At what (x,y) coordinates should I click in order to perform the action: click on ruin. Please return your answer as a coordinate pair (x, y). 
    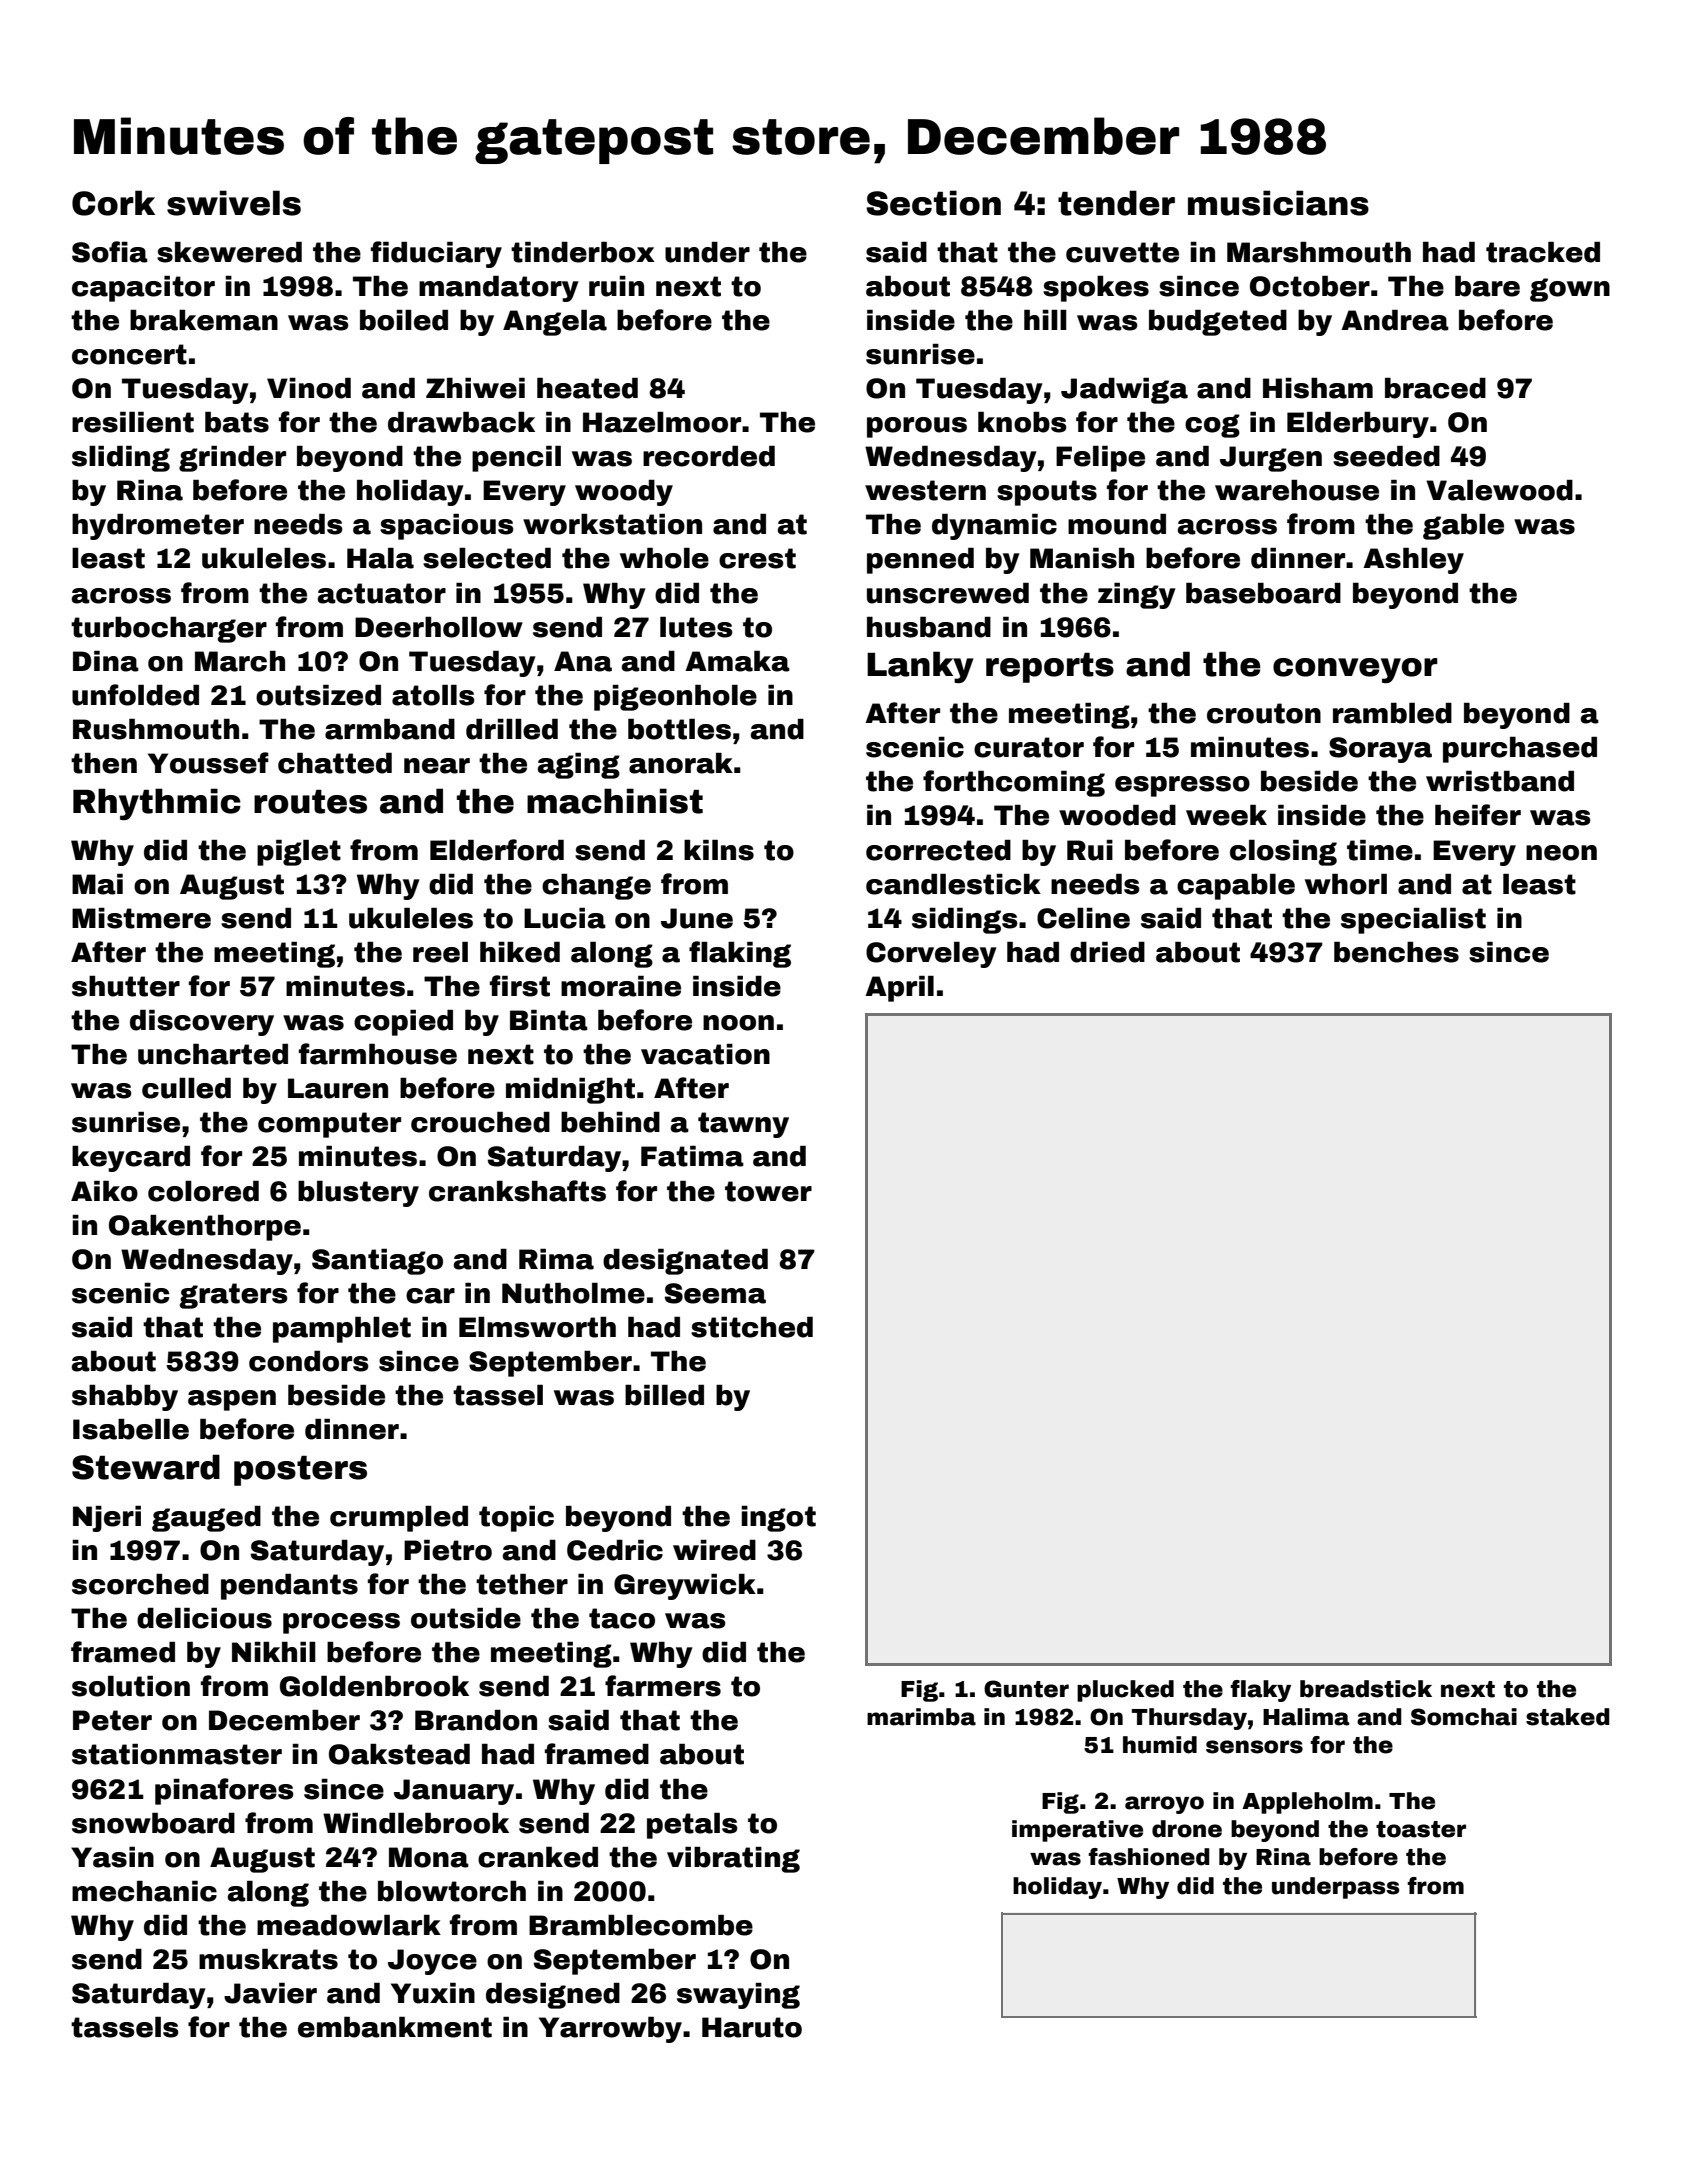
    Looking at the image, I should click on (616, 286).
